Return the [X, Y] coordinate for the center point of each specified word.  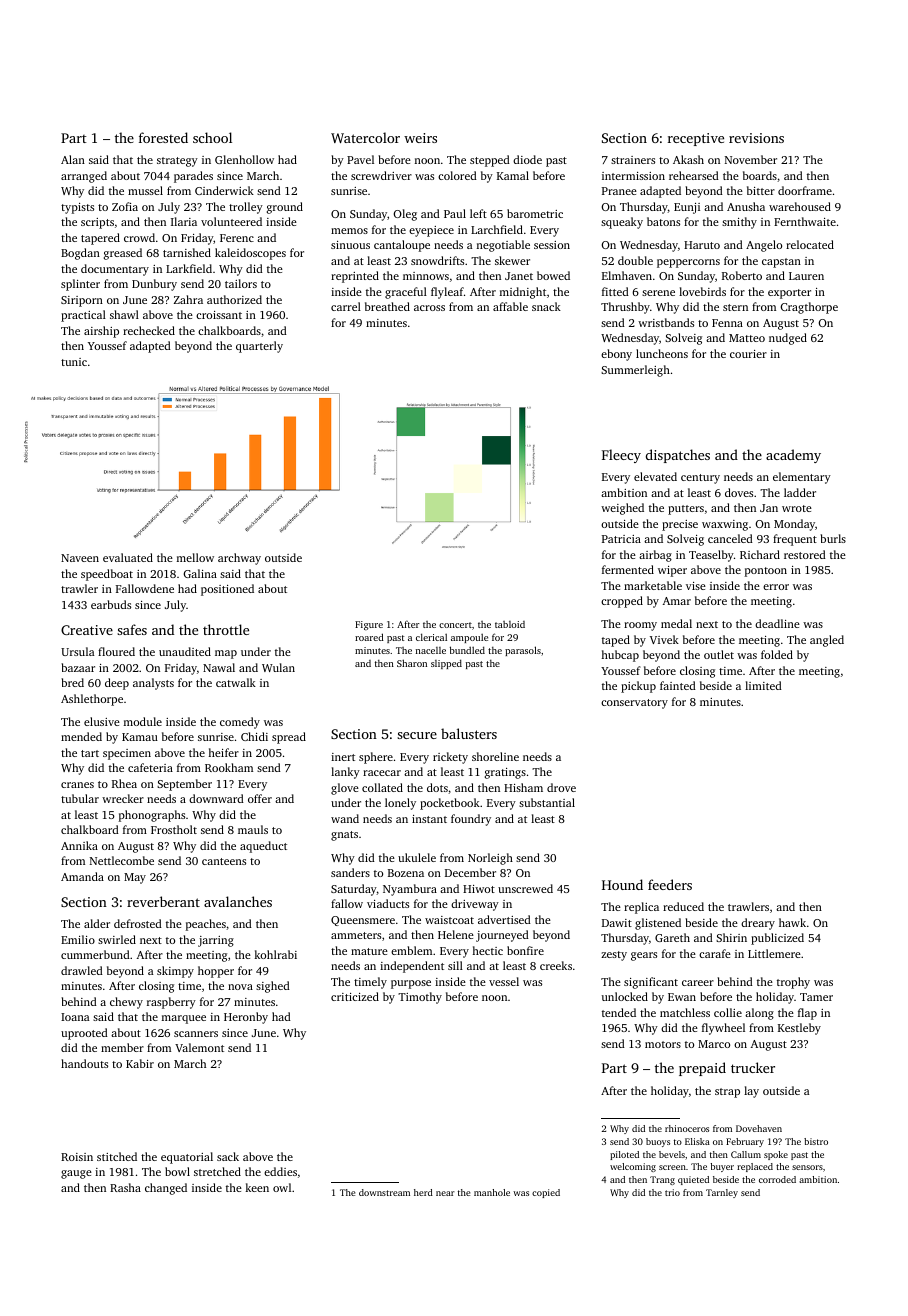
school [212, 137]
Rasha [125, 1187]
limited [763, 685]
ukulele [417, 857]
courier [748, 354]
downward [216, 798]
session [552, 245]
